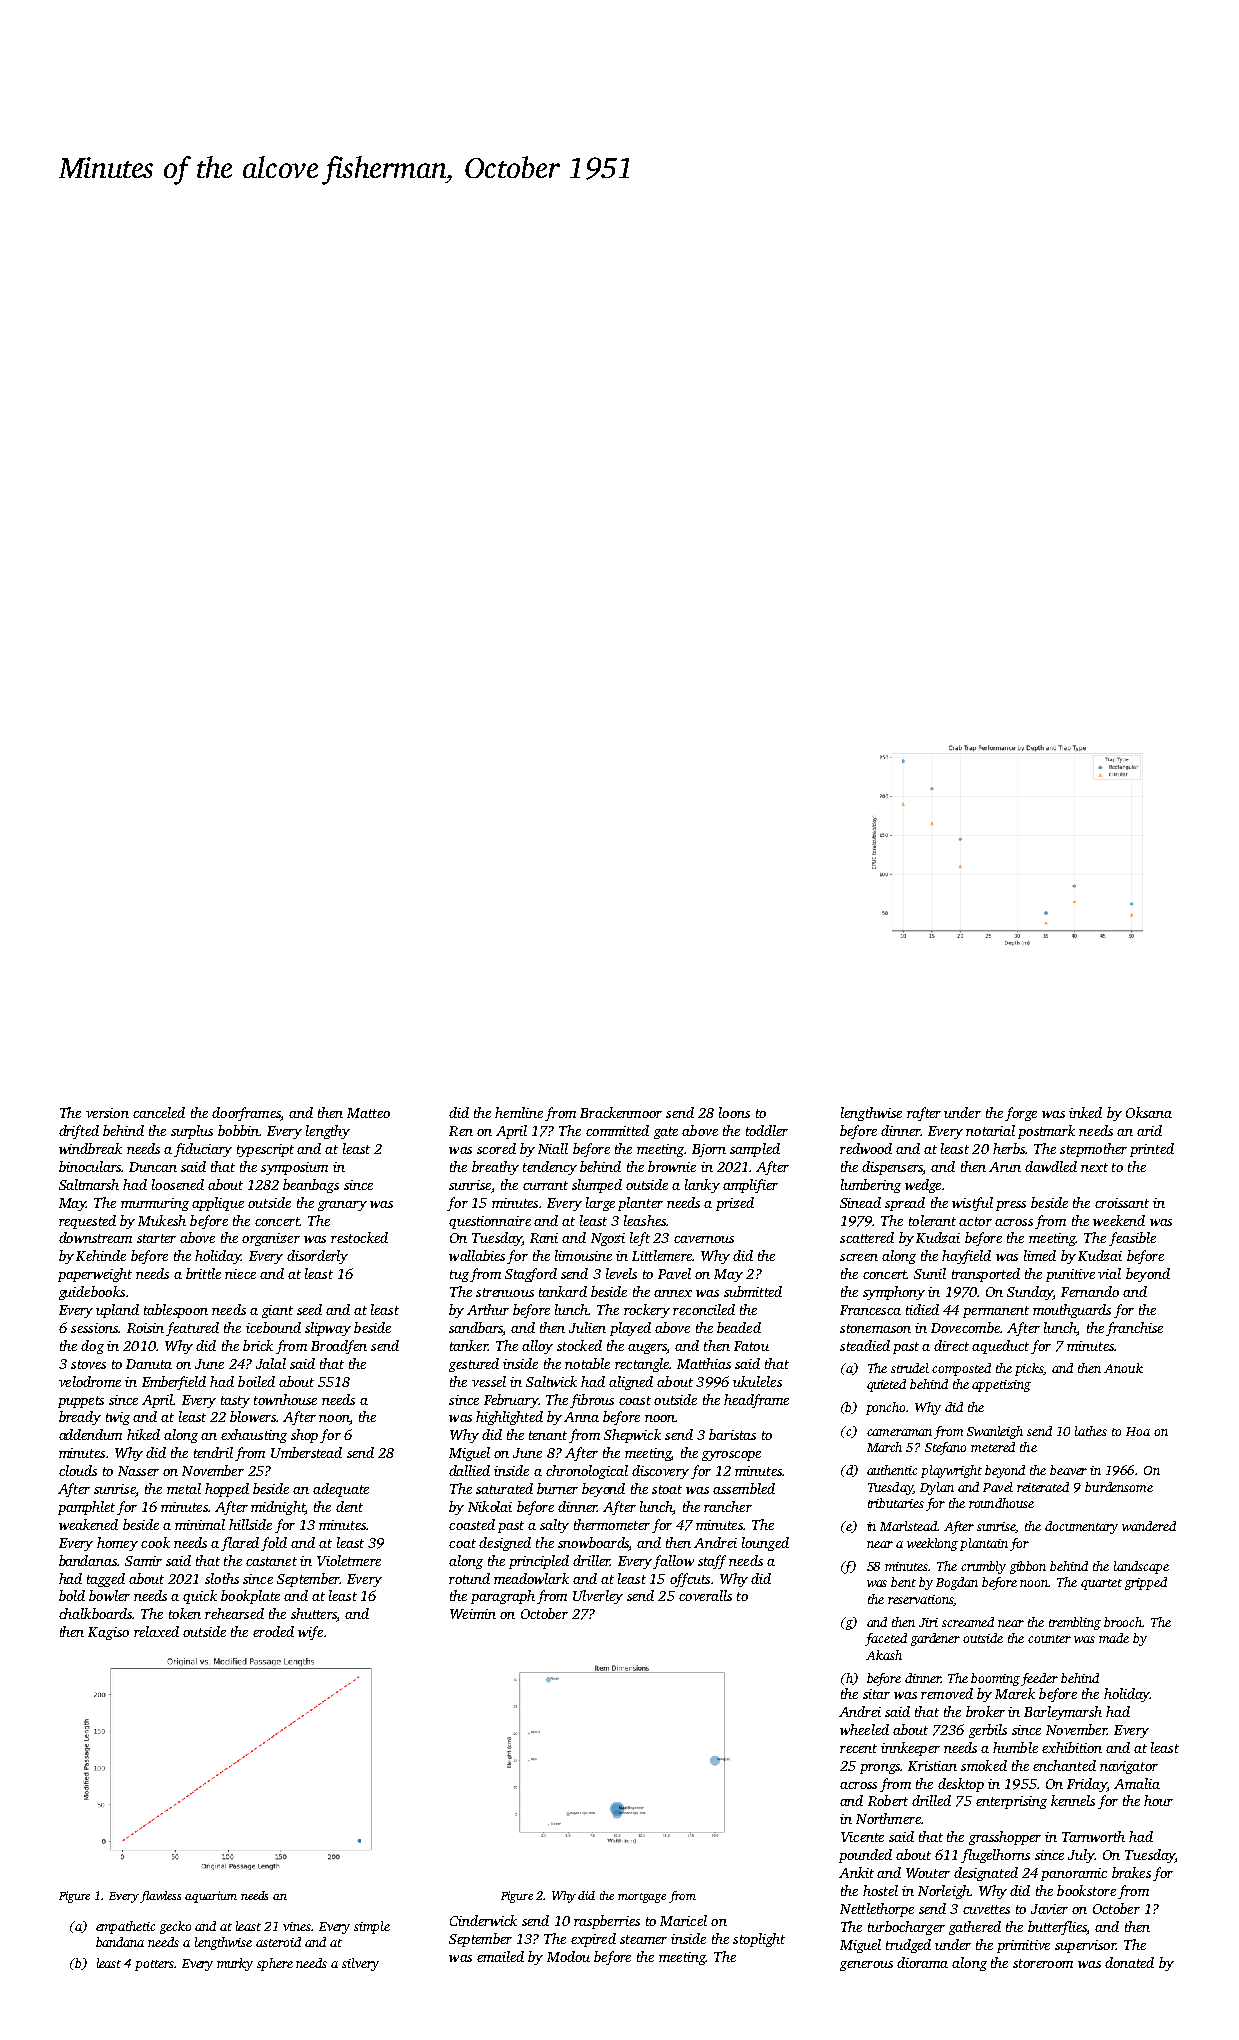 Image resolution: width=1239 pixels, height=2040 pixels. Describe the element at coordinates (862, 1837) in the screenshot. I see `Vicente` at that location.
